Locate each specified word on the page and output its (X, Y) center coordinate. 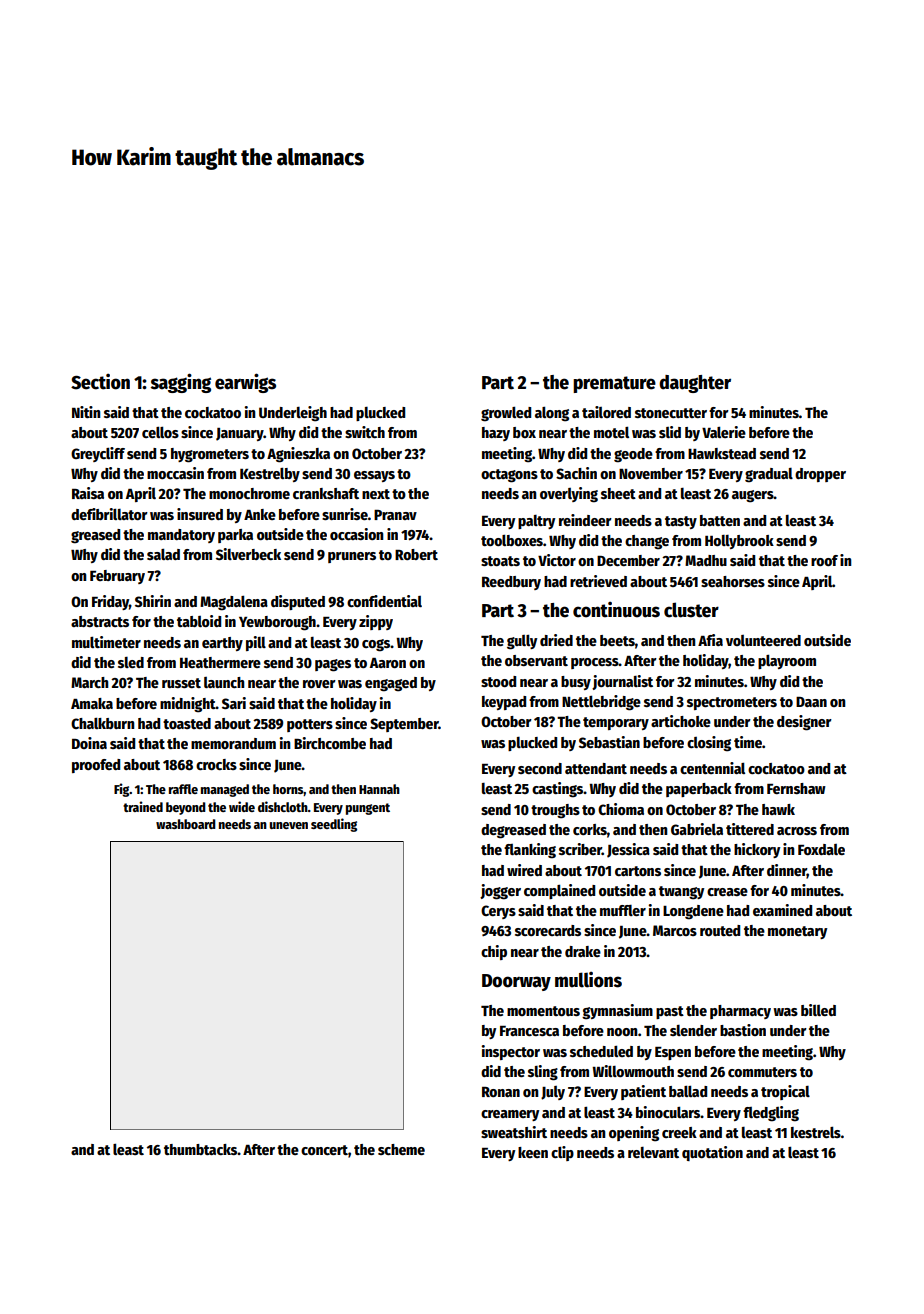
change (647, 542)
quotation (712, 1153)
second (540, 768)
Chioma (621, 809)
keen (533, 1152)
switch (365, 432)
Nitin (86, 412)
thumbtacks (200, 1149)
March (89, 682)
